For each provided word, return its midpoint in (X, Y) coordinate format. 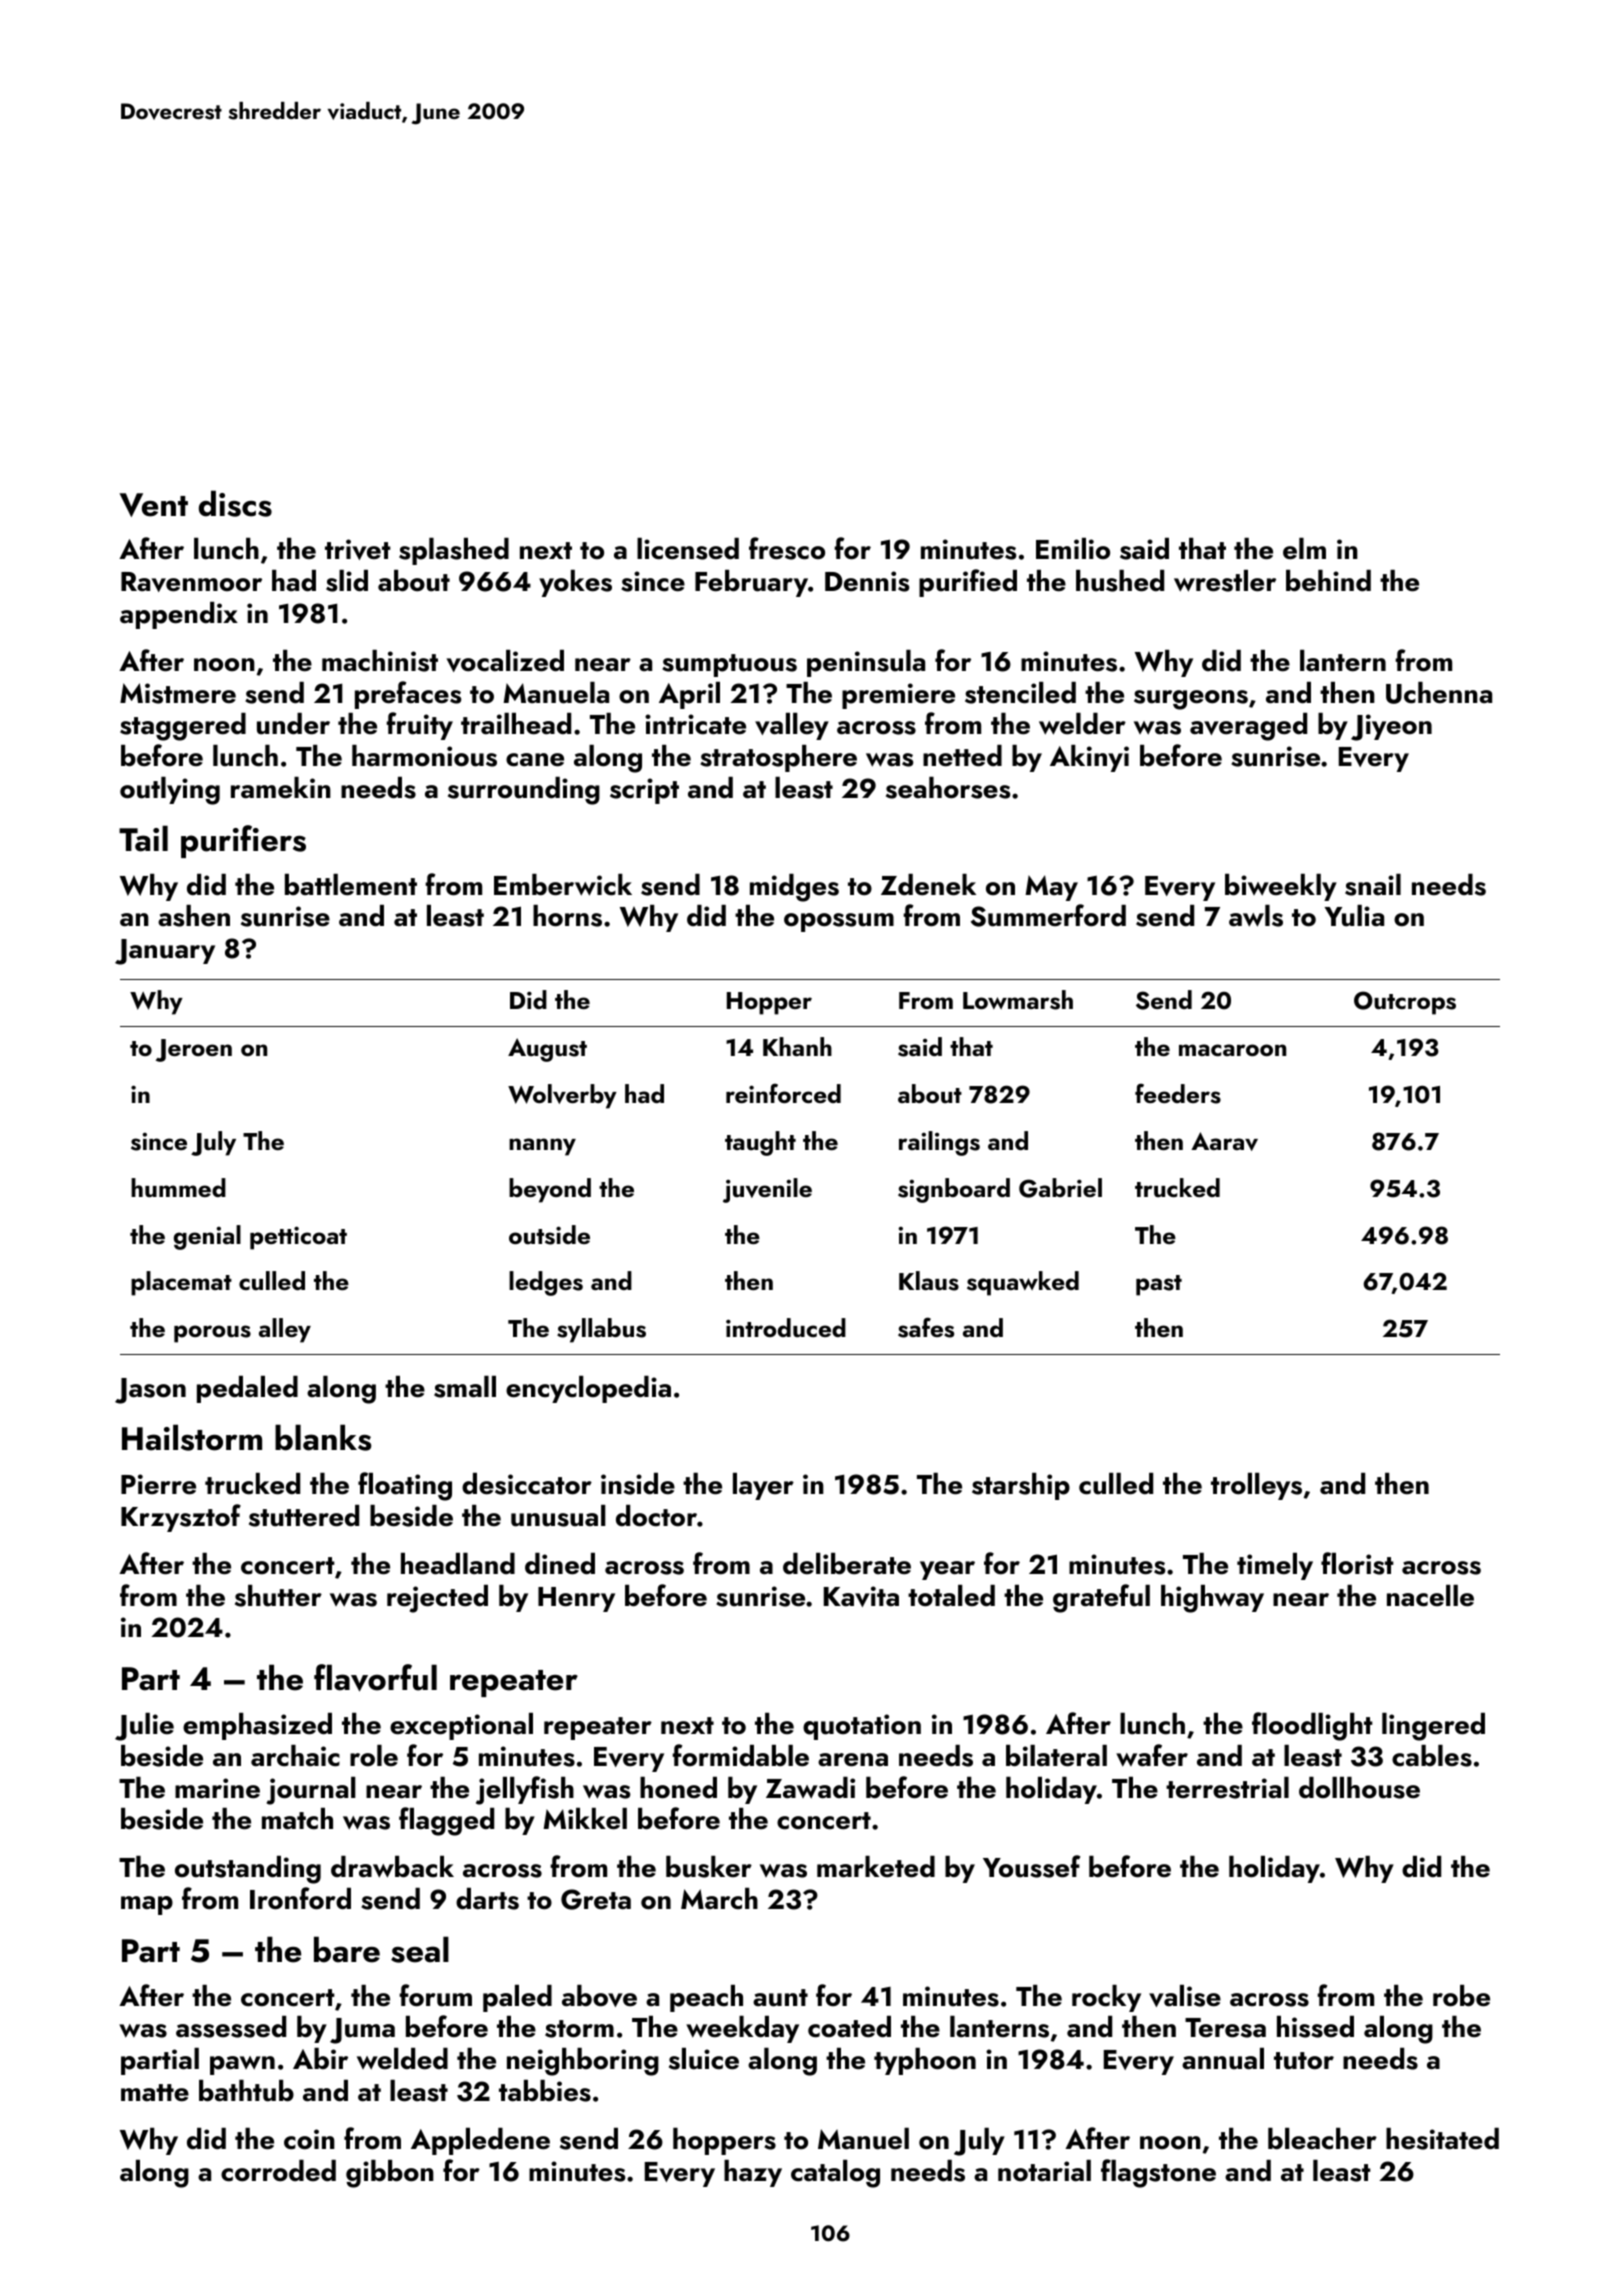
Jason (150, 1391)
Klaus (929, 1281)
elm (1304, 549)
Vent (154, 505)
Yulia (1354, 916)
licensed (688, 549)
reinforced (783, 1093)
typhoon (925, 2061)
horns (567, 916)
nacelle (1430, 1596)
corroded (278, 2171)
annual (1223, 2059)
